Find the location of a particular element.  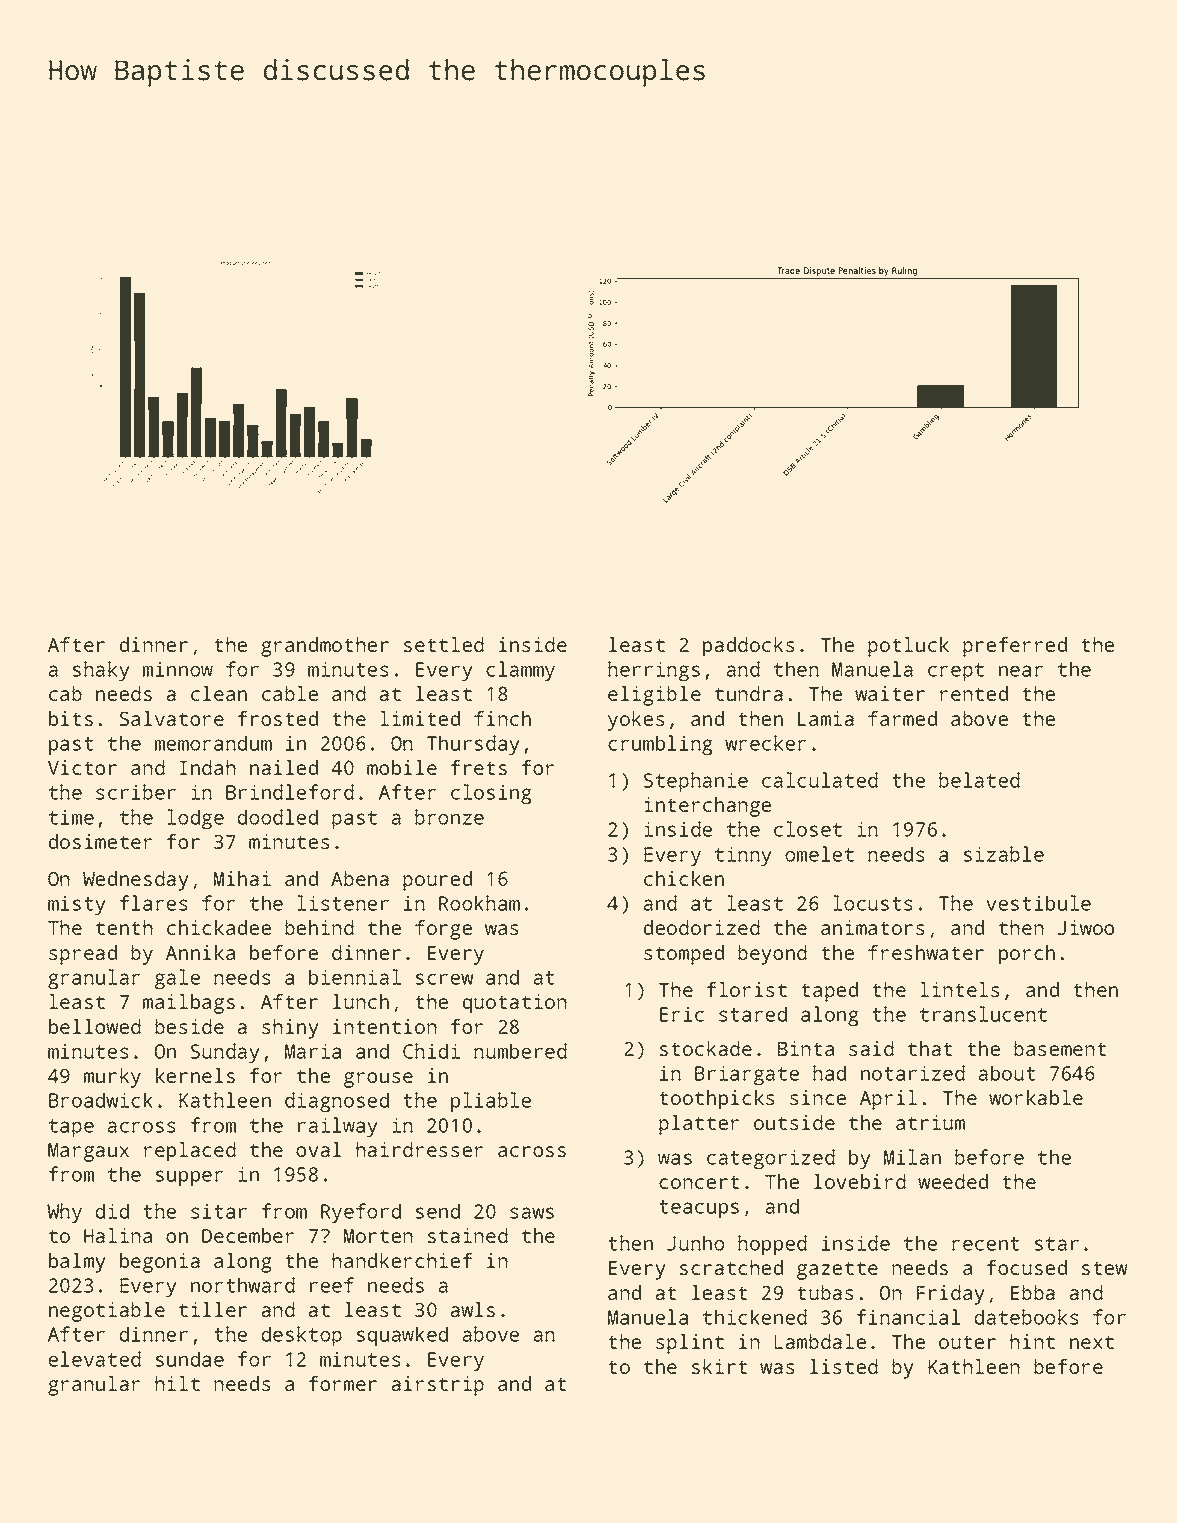

freshwater is located at coordinates (926, 952).
